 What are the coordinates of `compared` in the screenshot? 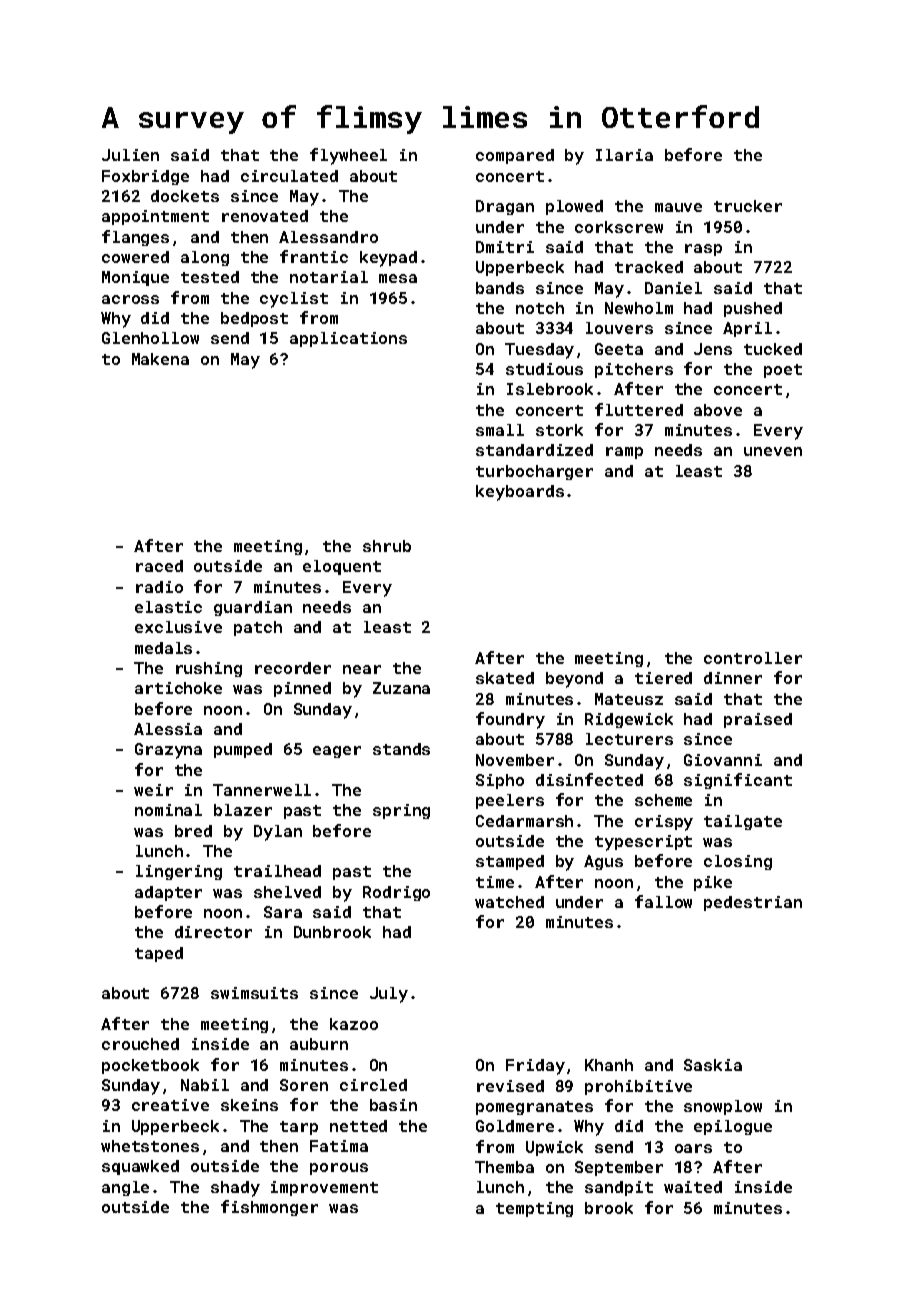 It's located at (515, 156).
